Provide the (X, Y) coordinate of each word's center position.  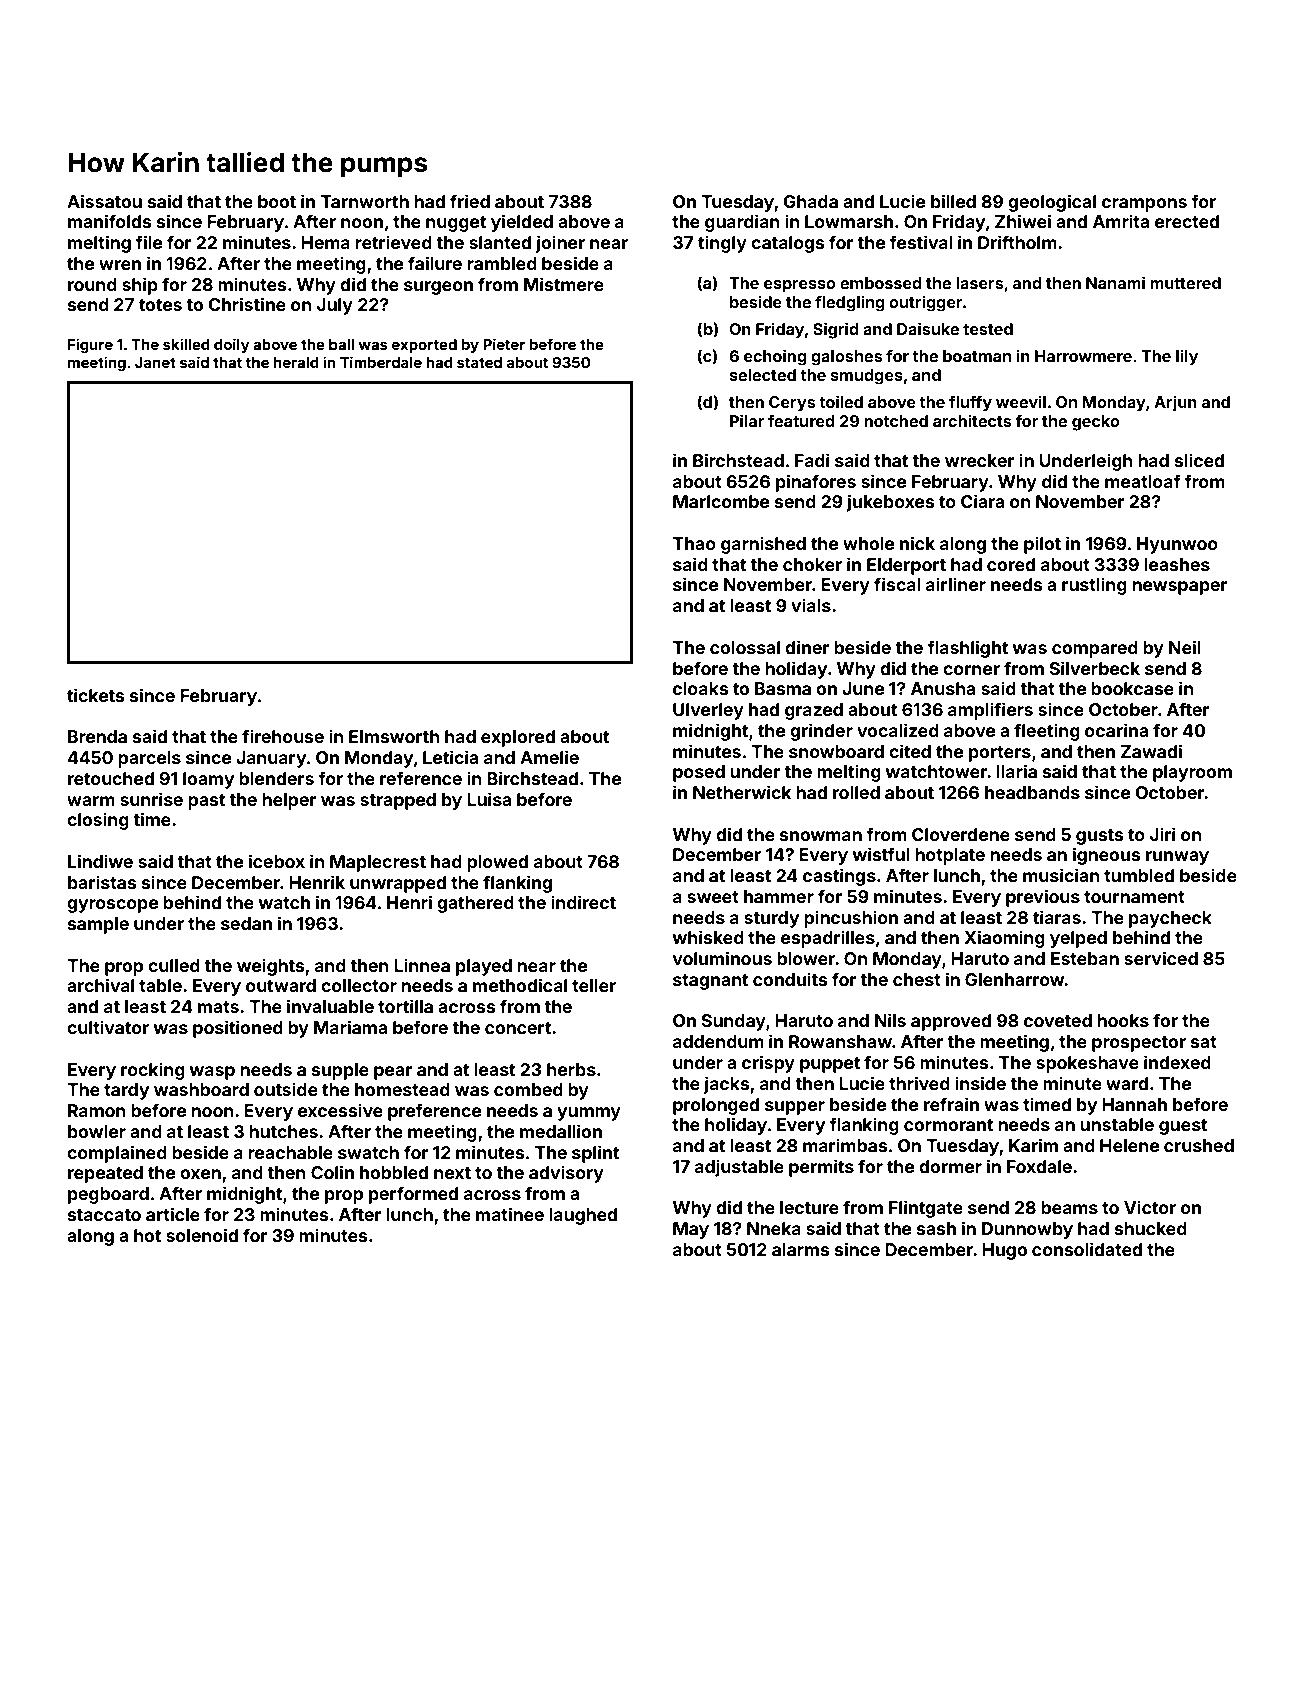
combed (528, 1089)
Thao (694, 543)
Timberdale (381, 362)
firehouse (283, 736)
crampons (1144, 205)
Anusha (943, 688)
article (173, 1214)
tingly (722, 244)
